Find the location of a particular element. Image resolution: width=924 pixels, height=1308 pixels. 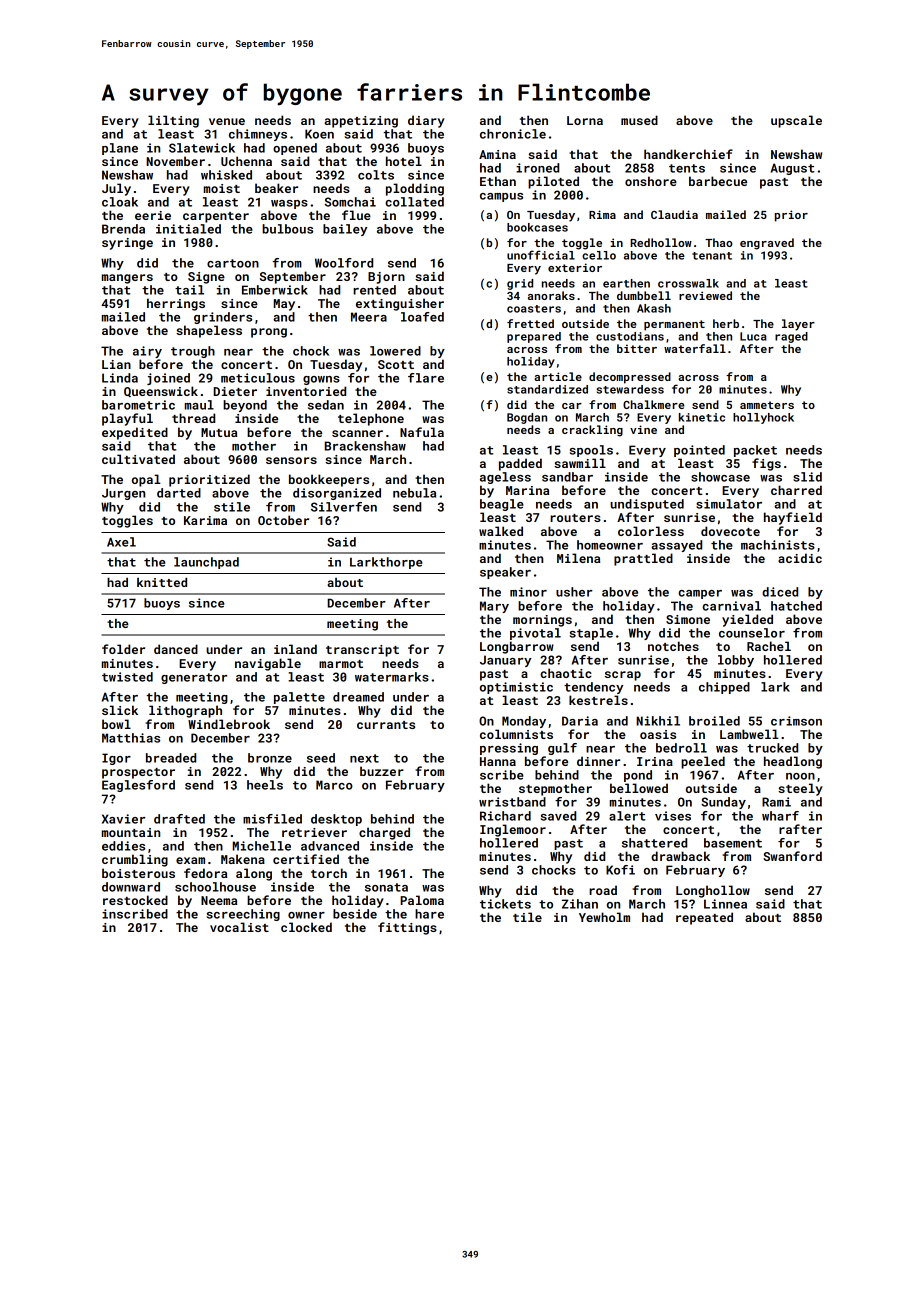

appetizing is located at coordinates (361, 122).
